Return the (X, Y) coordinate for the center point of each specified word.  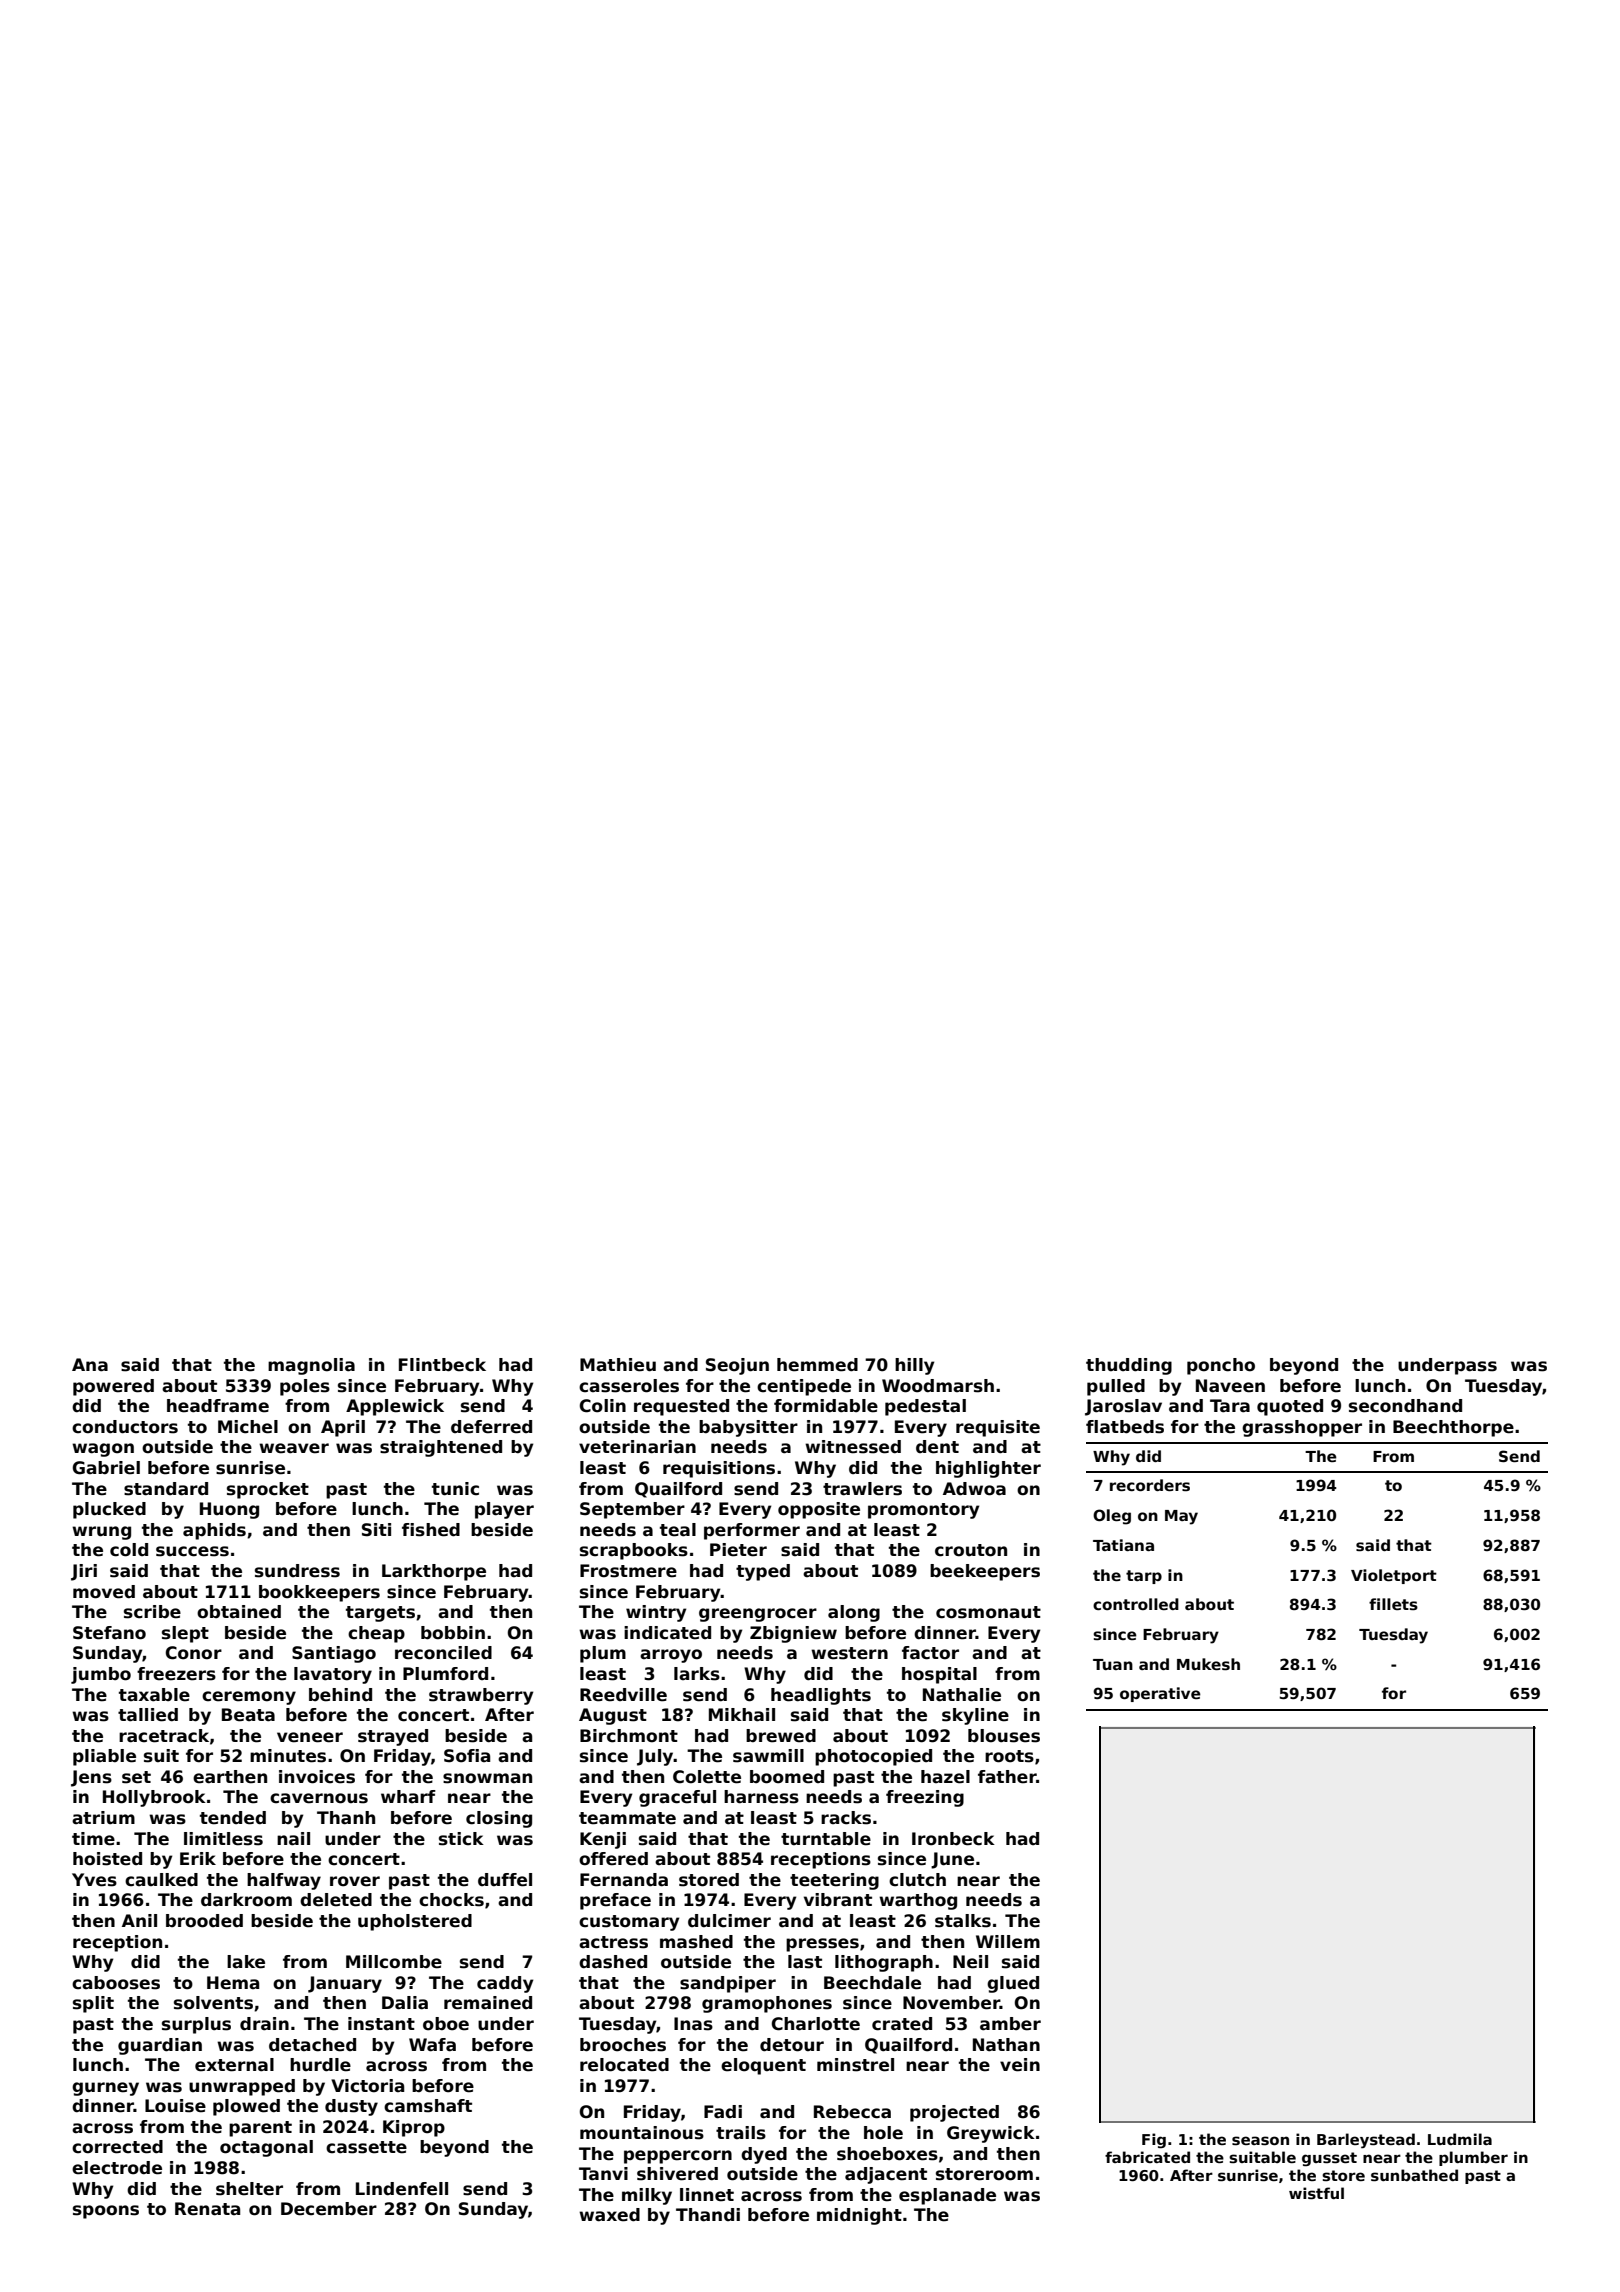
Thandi (708, 2215)
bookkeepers (319, 1593)
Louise (175, 2106)
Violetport (1394, 1576)
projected (954, 2113)
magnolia (311, 1366)
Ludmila (1460, 2139)
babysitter (748, 1428)
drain (264, 2024)
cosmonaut (988, 1612)
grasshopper (1302, 1428)
